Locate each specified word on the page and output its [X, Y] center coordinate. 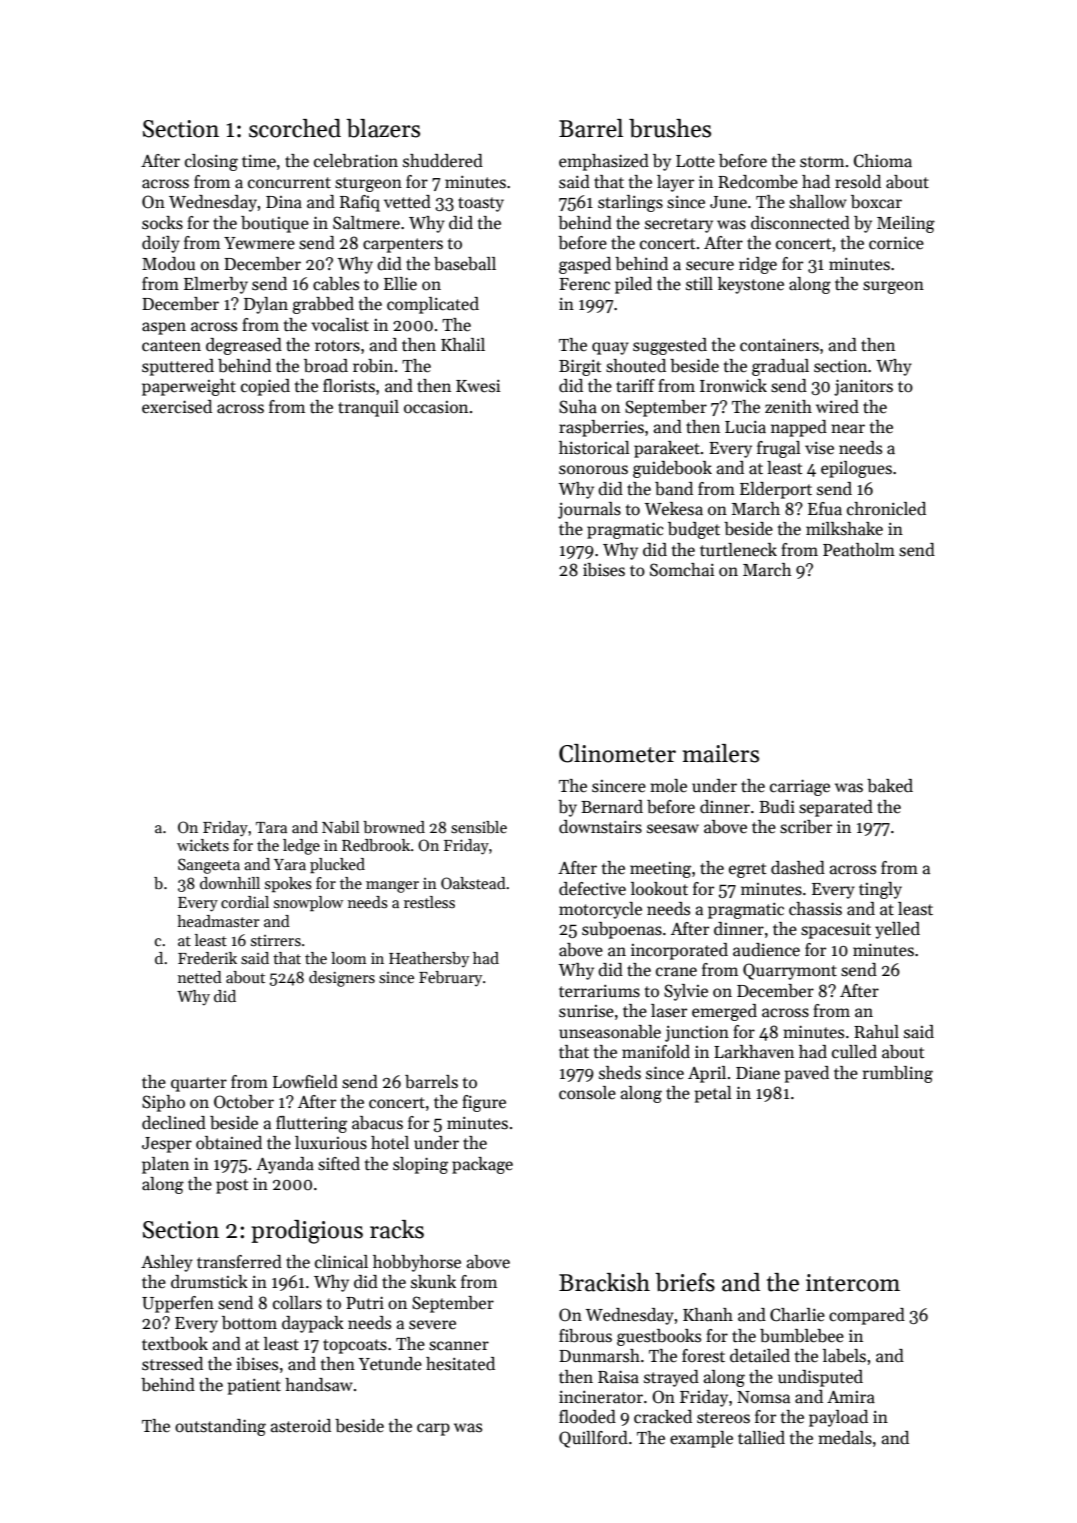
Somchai [682, 570]
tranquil [368, 408]
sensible [479, 827]
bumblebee [802, 1336]
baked [890, 786]
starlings [630, 203]
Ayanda [285, 1165]
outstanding [220, 1427]
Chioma [883, 161]
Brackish [604, 1282]
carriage [800, 787]
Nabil [341, 827]
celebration [356, 161]
